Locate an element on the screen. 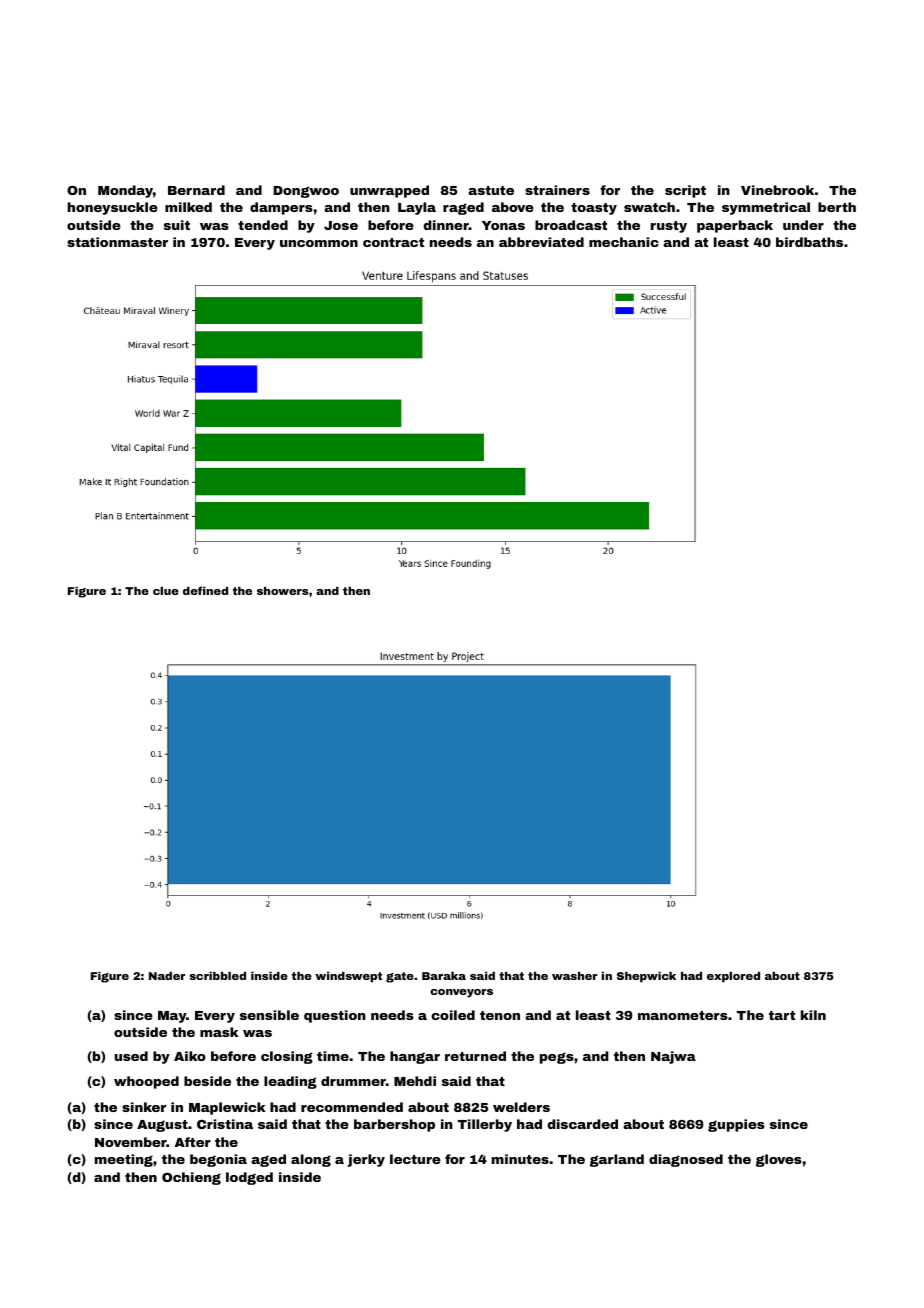 Image resolution: width=924 pixels, height=1308 pixels. washer is located at coordinates (575, 976).
